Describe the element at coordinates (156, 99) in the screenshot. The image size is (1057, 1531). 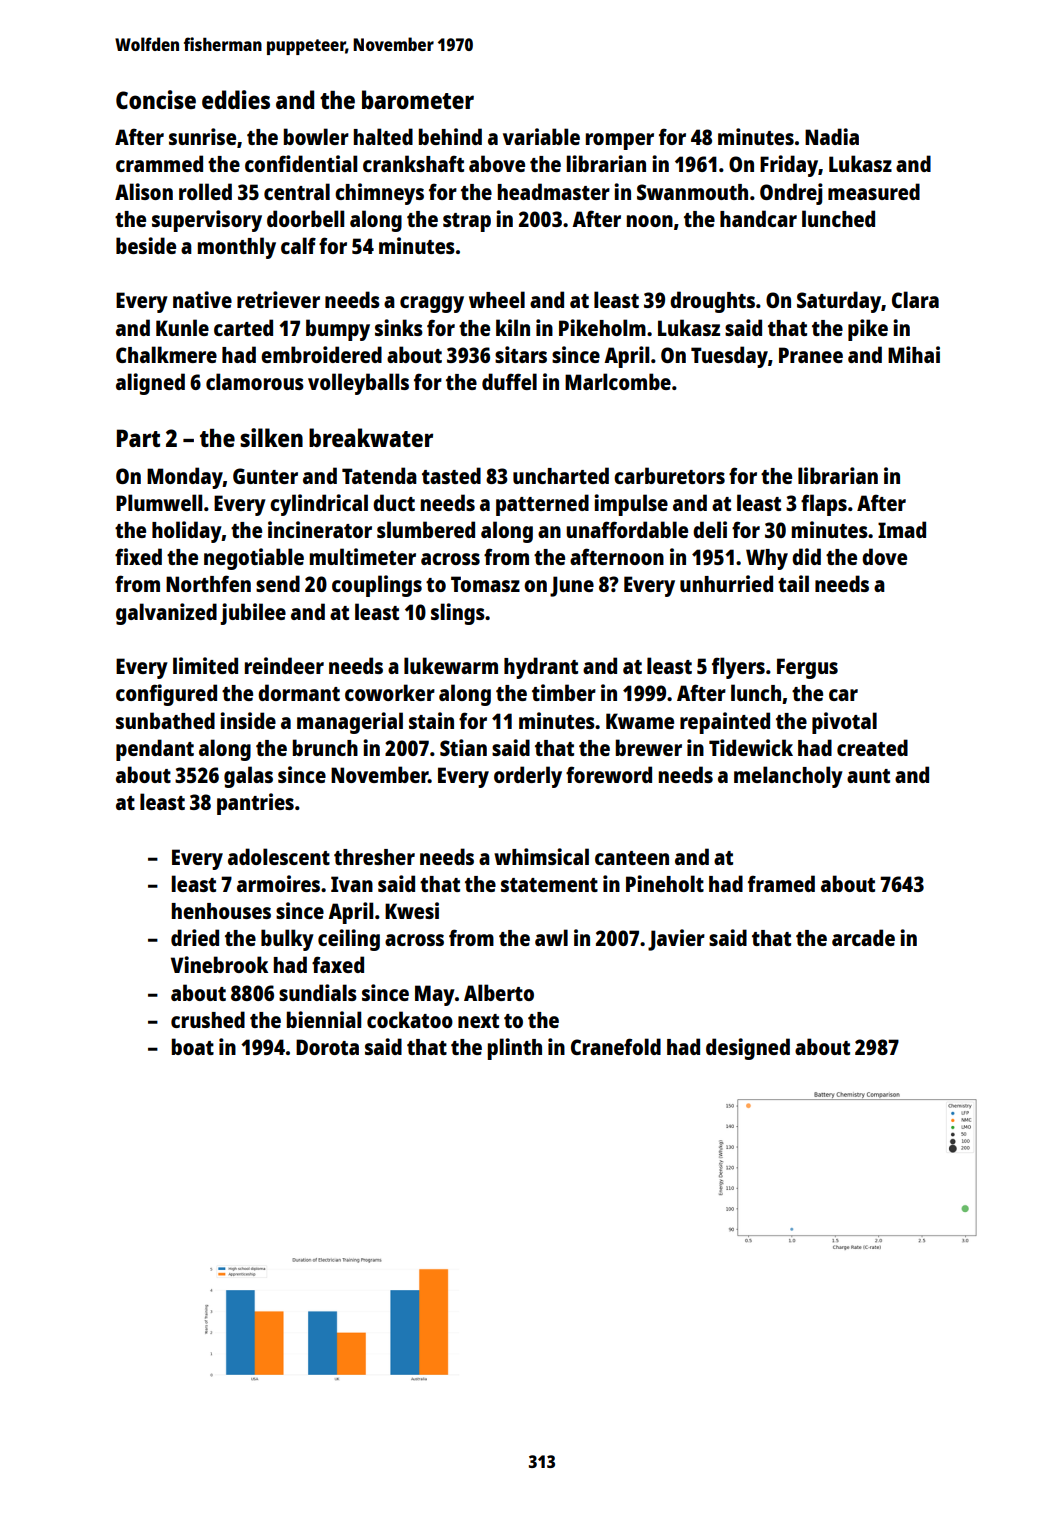
I see `Concise` at that location.
